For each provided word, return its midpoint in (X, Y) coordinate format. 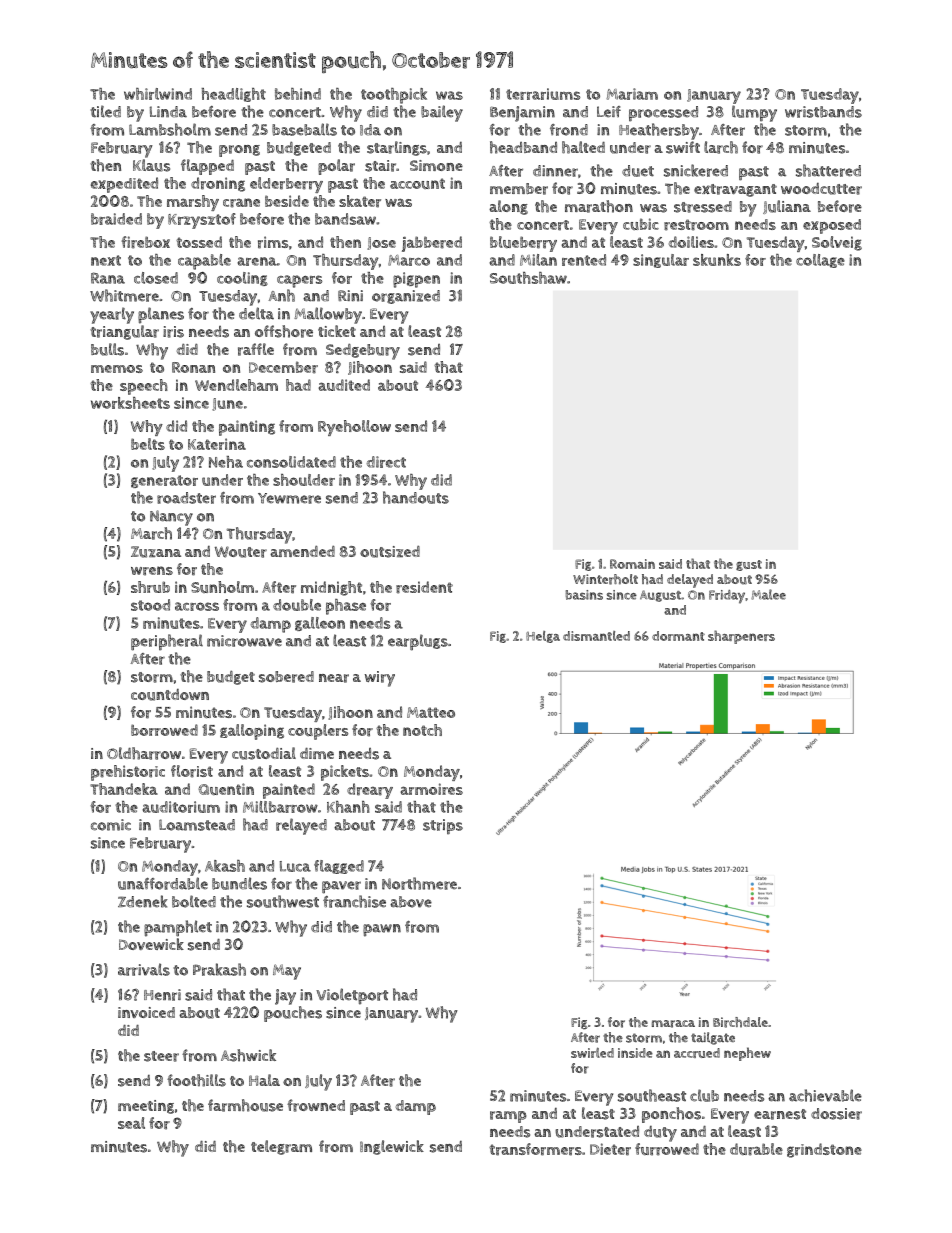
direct (386, 462)
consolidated (291, 462)
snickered (696, 170)
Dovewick (151, 944)
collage (820, 261)
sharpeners (741, 637)
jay (285, 997)
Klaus (151, 165)
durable (756, 1149)
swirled (592, 1052)
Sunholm (222, 587)
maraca (673, 1024)
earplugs (418, 642)
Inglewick (392, 1147)
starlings (397, 148)
